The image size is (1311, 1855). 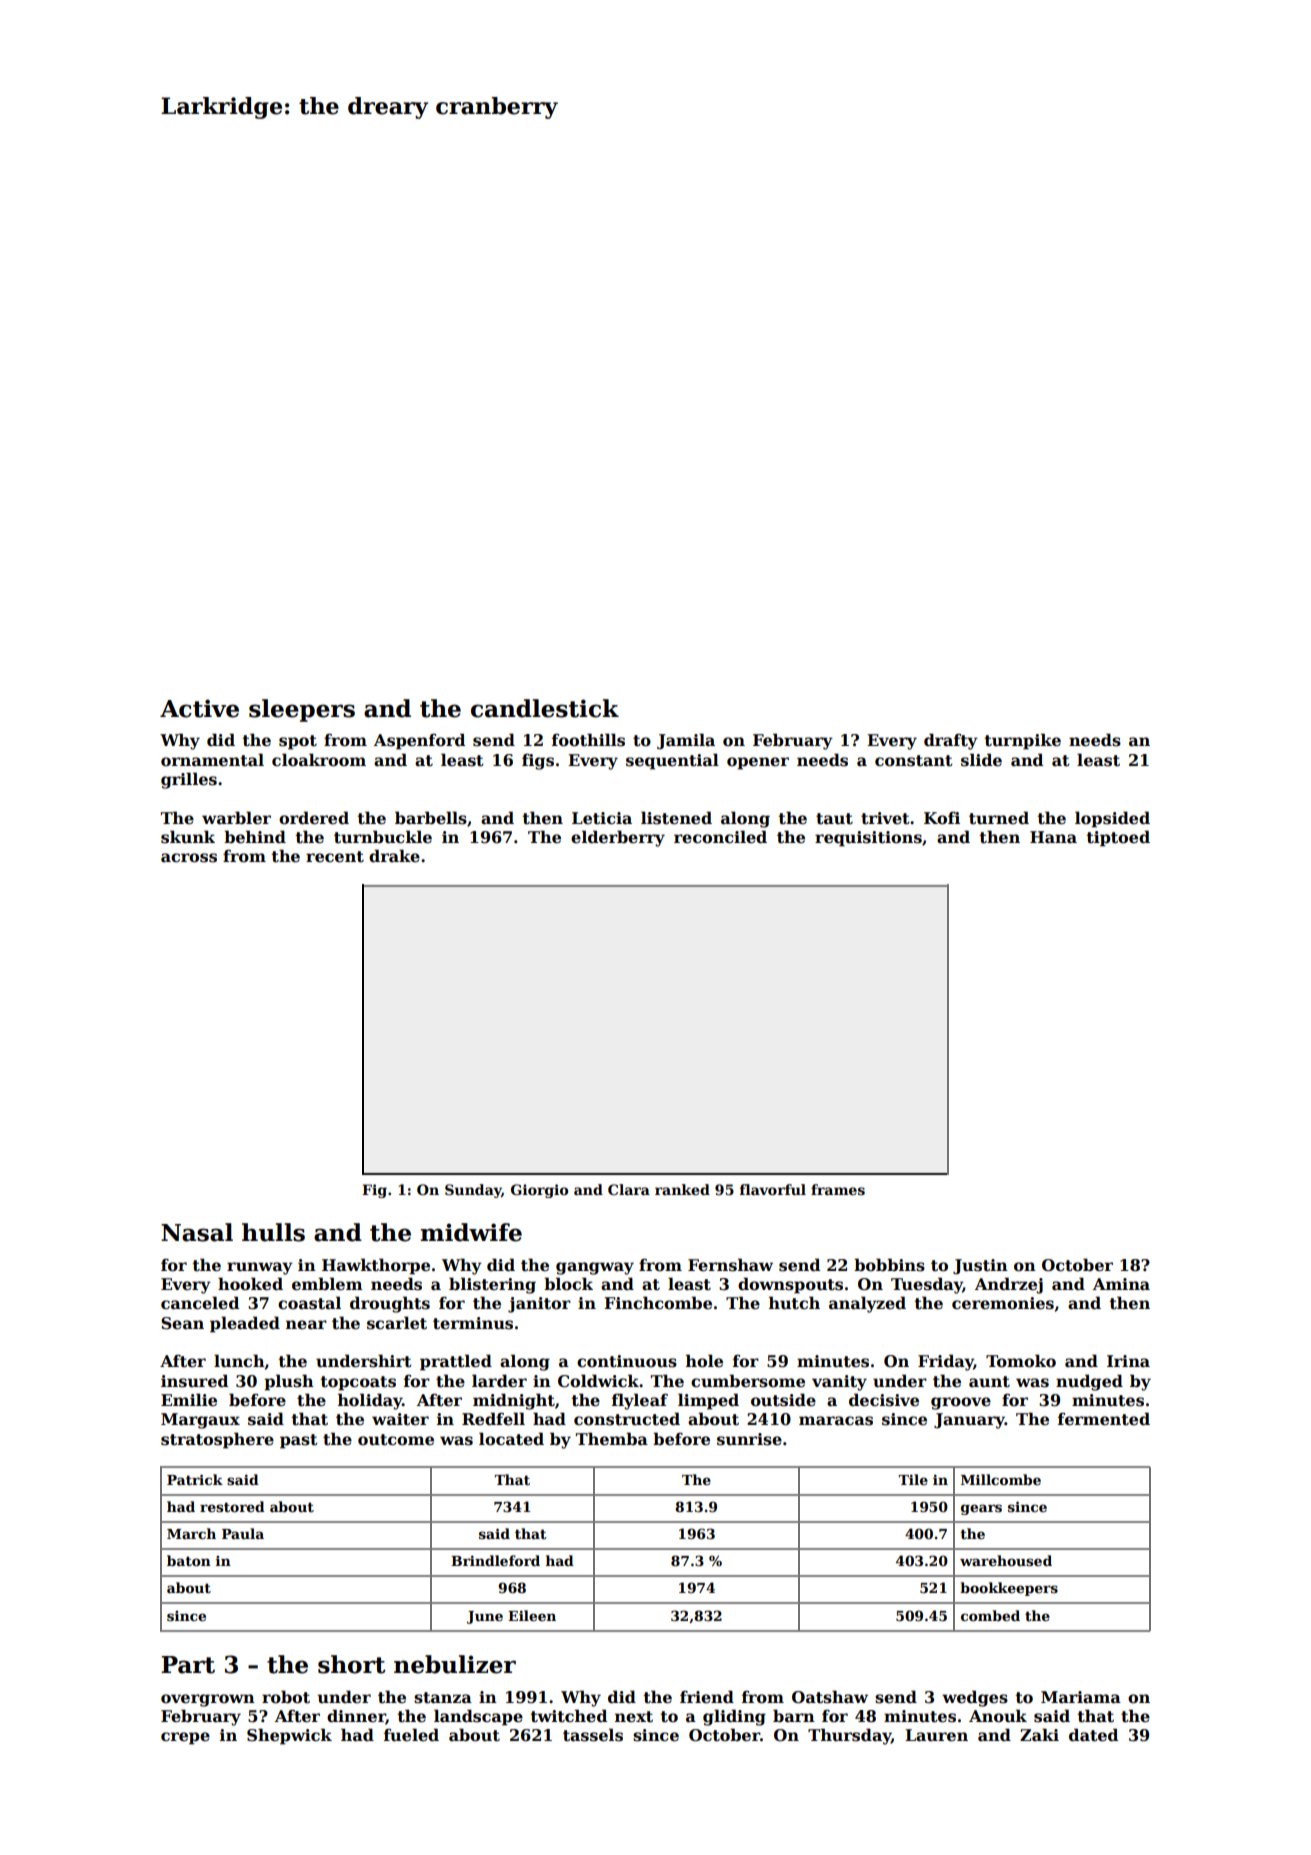 I want to click on sleepers, so click(x=302, y=710).
